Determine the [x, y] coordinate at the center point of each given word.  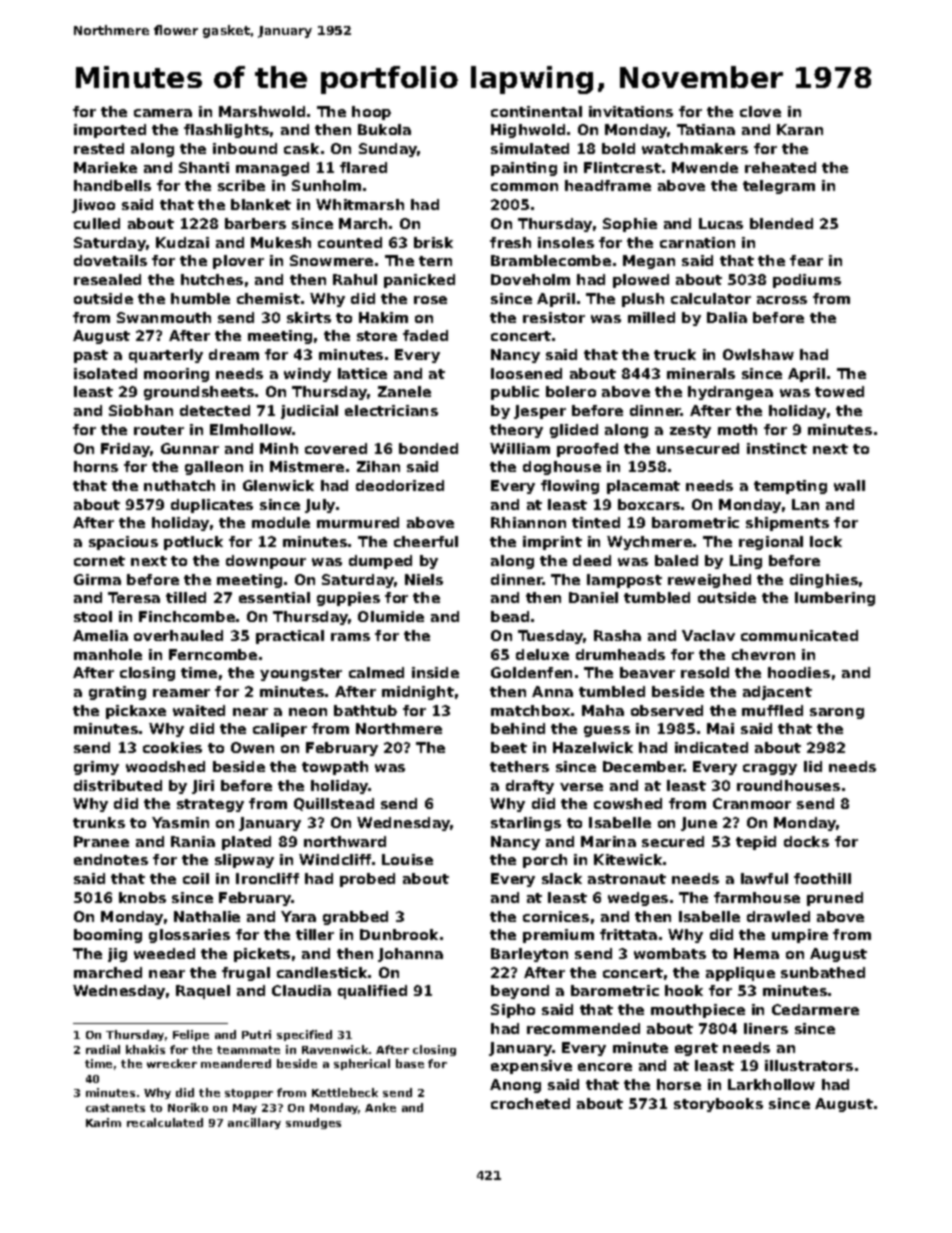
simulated [530, 148]
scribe [241, 185]
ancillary [254, 1123]
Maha [603, 710]
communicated [799, 635]
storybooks [718, 1105]
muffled [772, 710]
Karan [800, 129]
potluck [193, 543]
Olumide [391, 616]
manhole [108, 654]
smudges [313, 1123]
